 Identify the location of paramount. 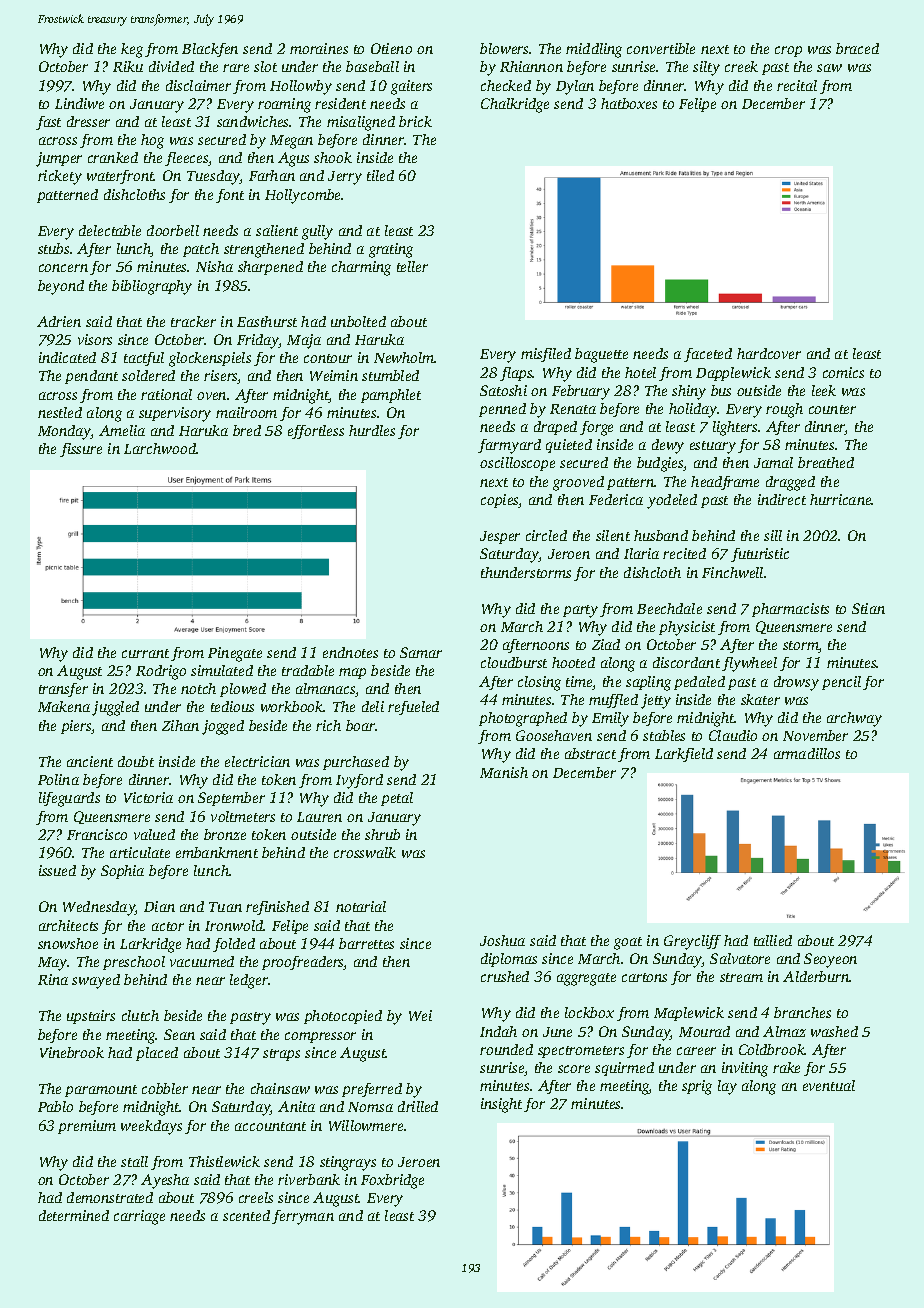
(101, 1091).
